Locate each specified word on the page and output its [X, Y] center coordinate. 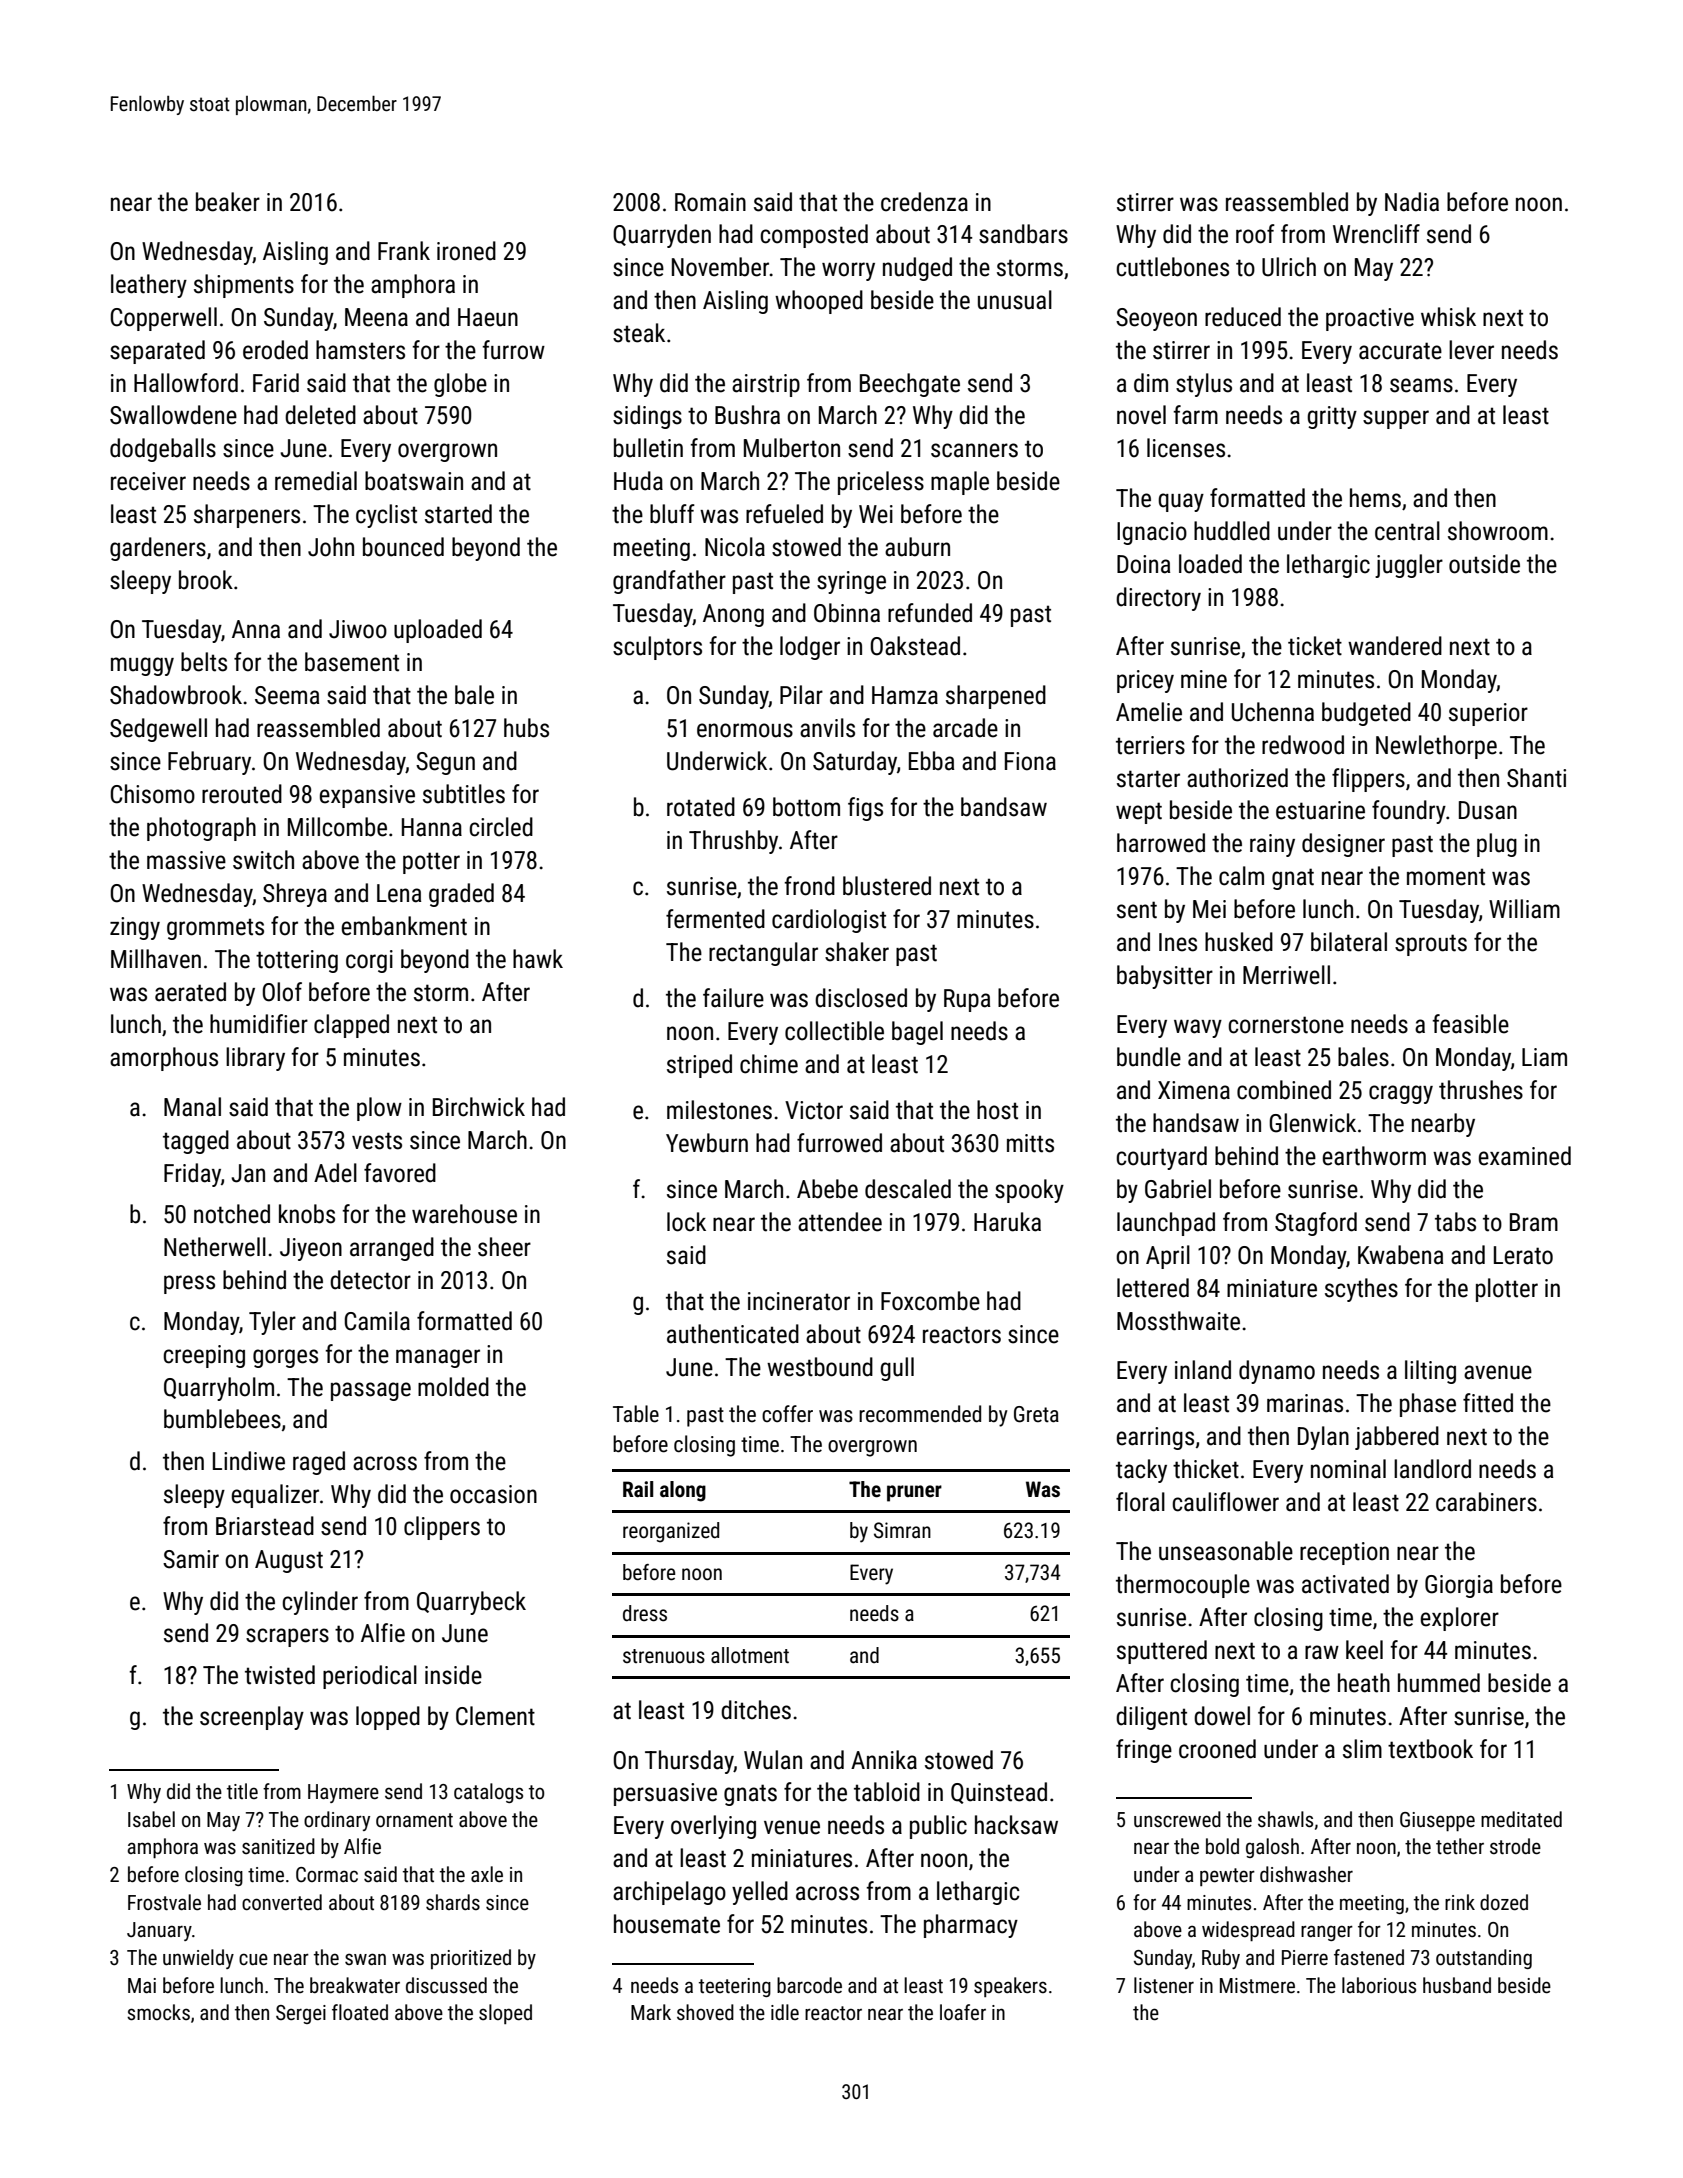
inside [453, 1675]
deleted [320, 415]
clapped [351, 1026]
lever [1471, 350]
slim [1362, 1749]
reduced [1243, 317]
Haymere [343, 1793]
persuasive [665, 1794]
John [331, 547]
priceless [881, 483]
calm [1241, 876]
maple [960, 483]
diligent [1151, 1718]
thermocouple [1183, 1586]
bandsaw [1004, 807]
